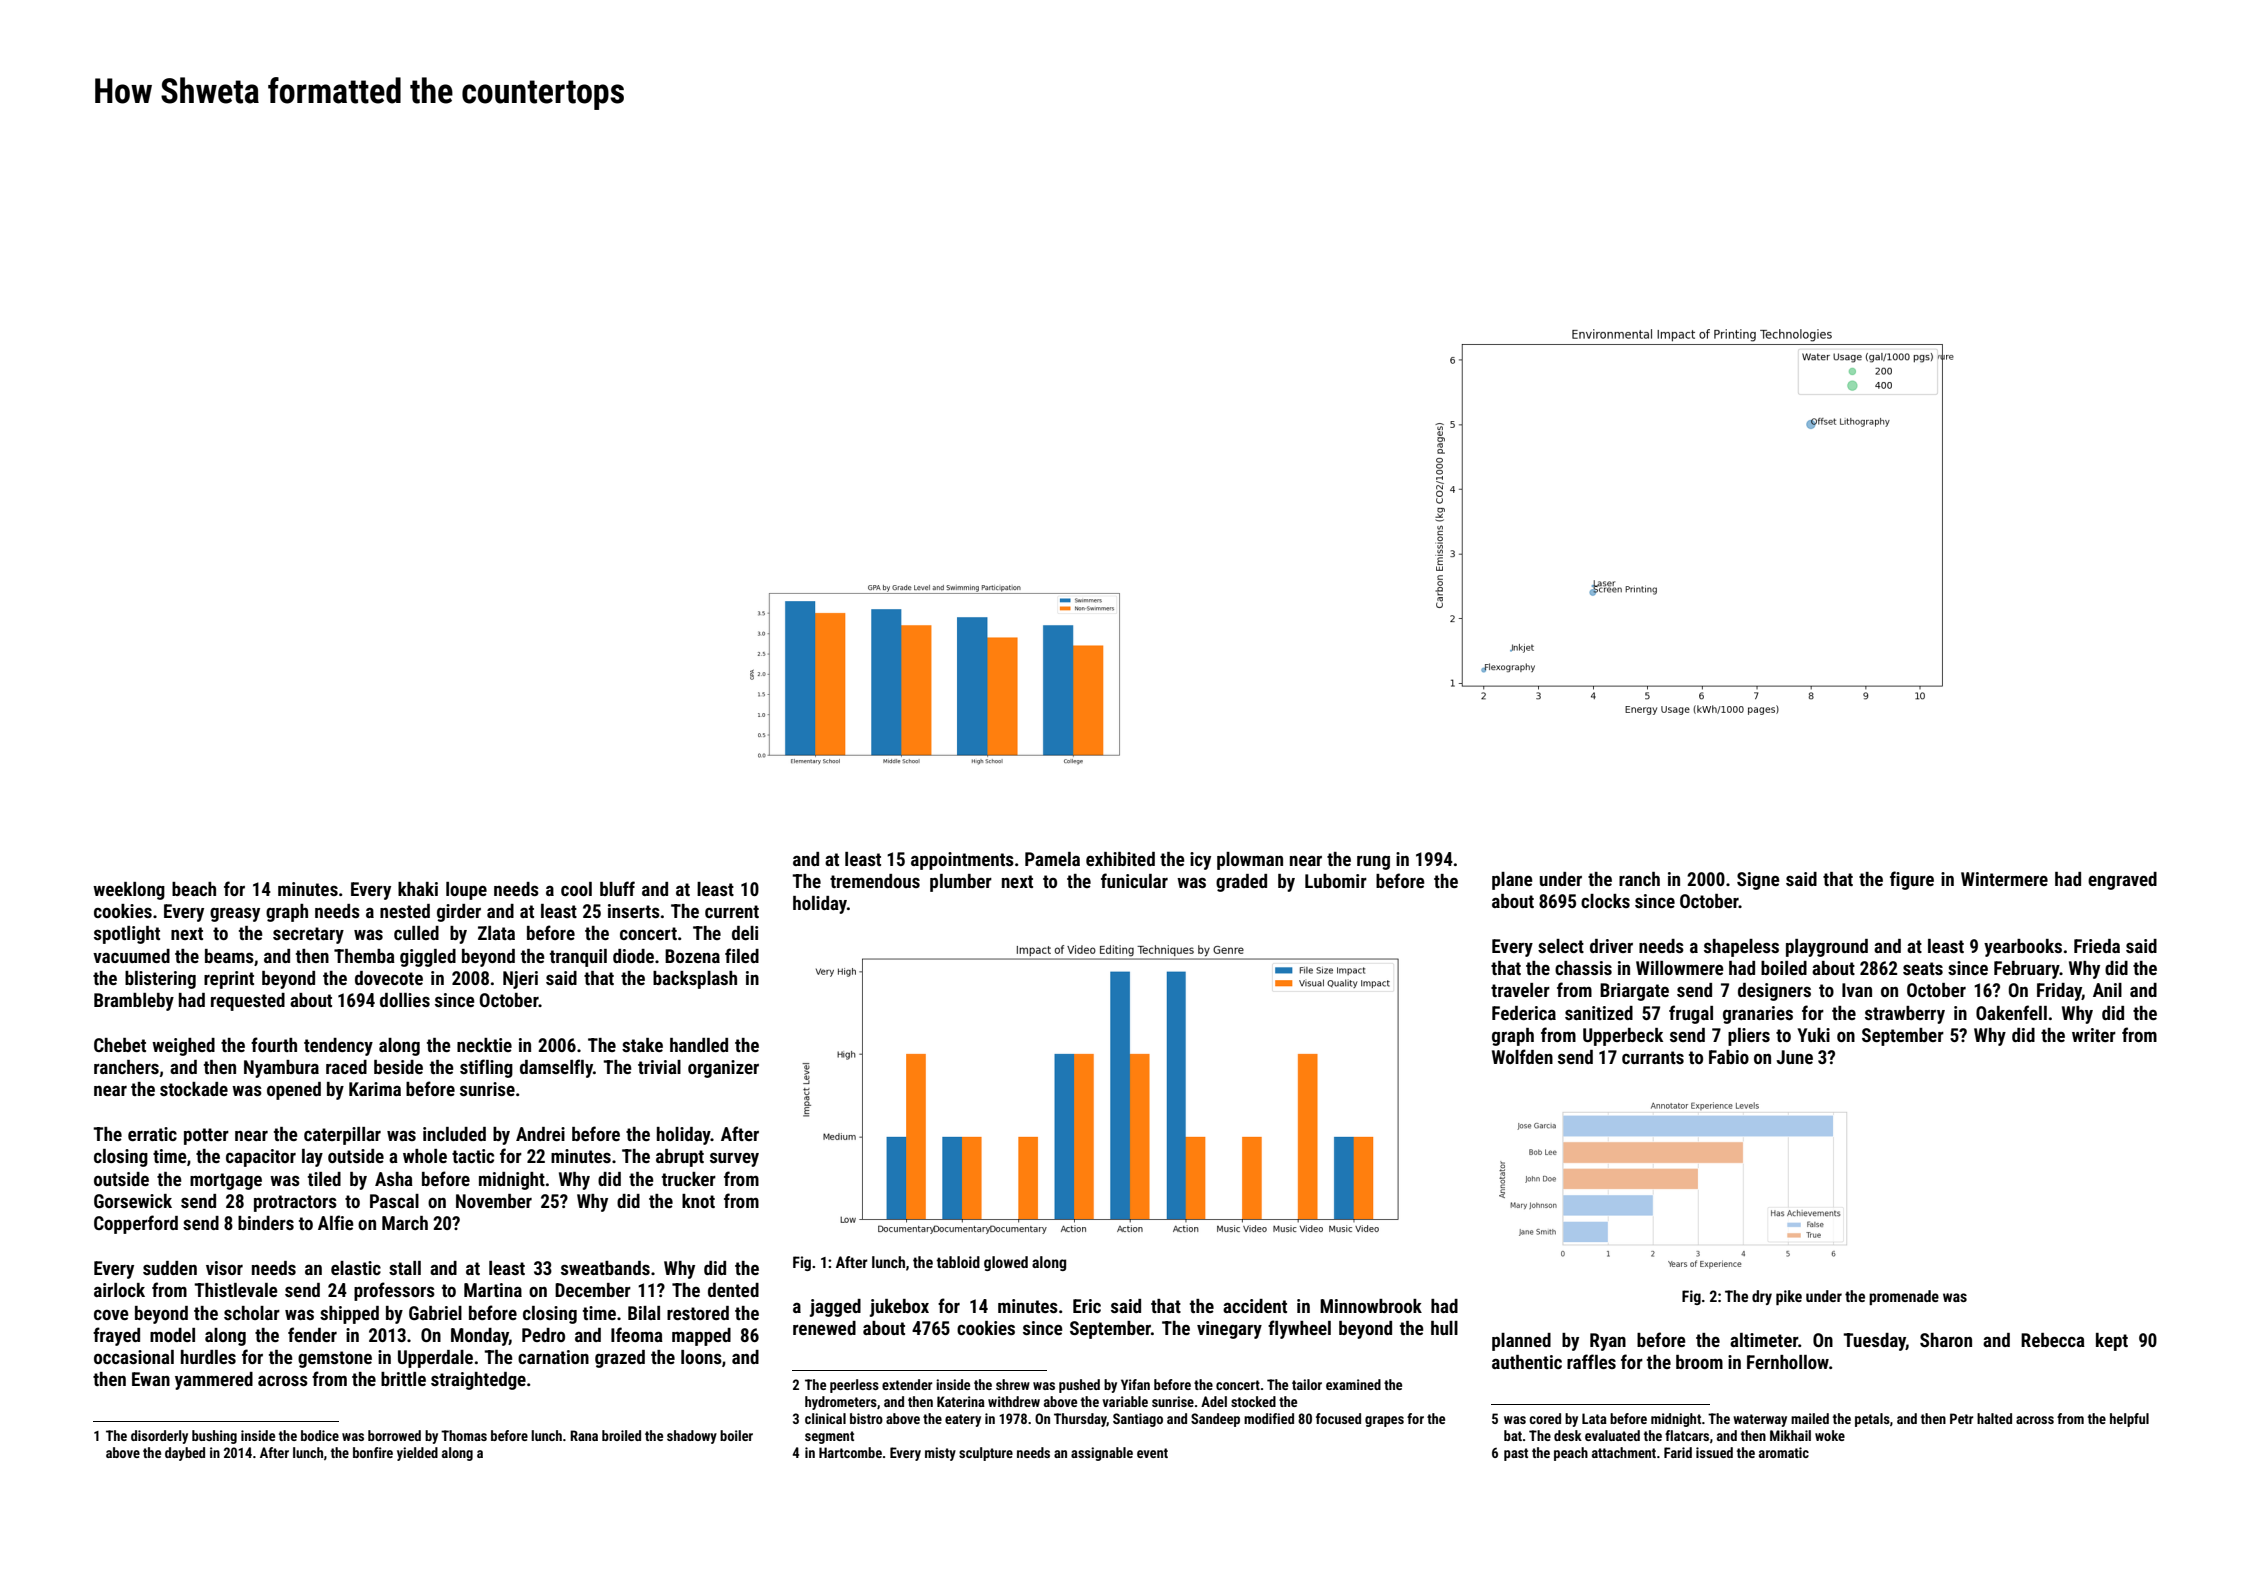  What do you see at coordinates (1371, 1306) in the document?
I see `Minnowbrook` at bounding box center [1371, 1306].
